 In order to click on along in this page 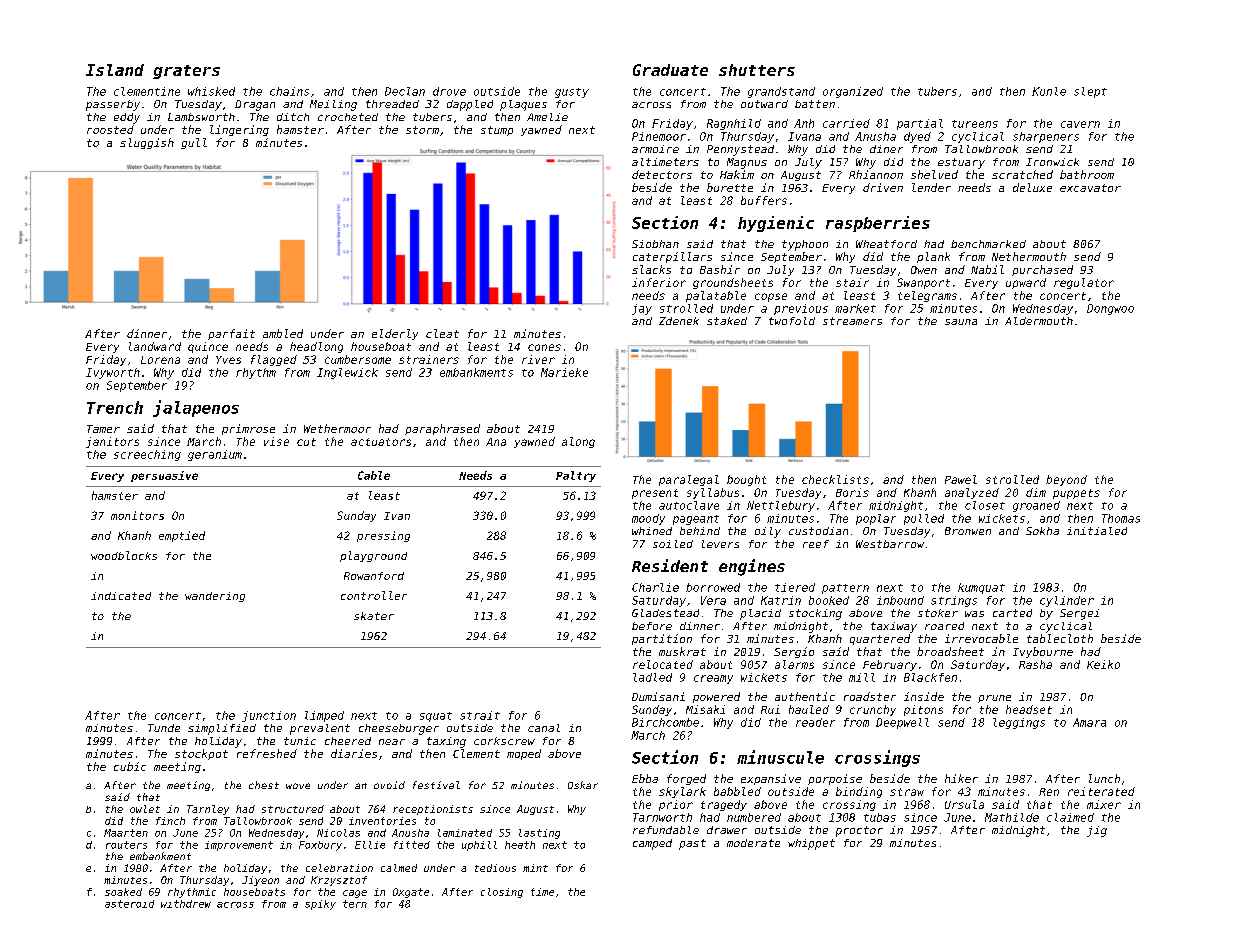, I will do `click(578, 442)`.
